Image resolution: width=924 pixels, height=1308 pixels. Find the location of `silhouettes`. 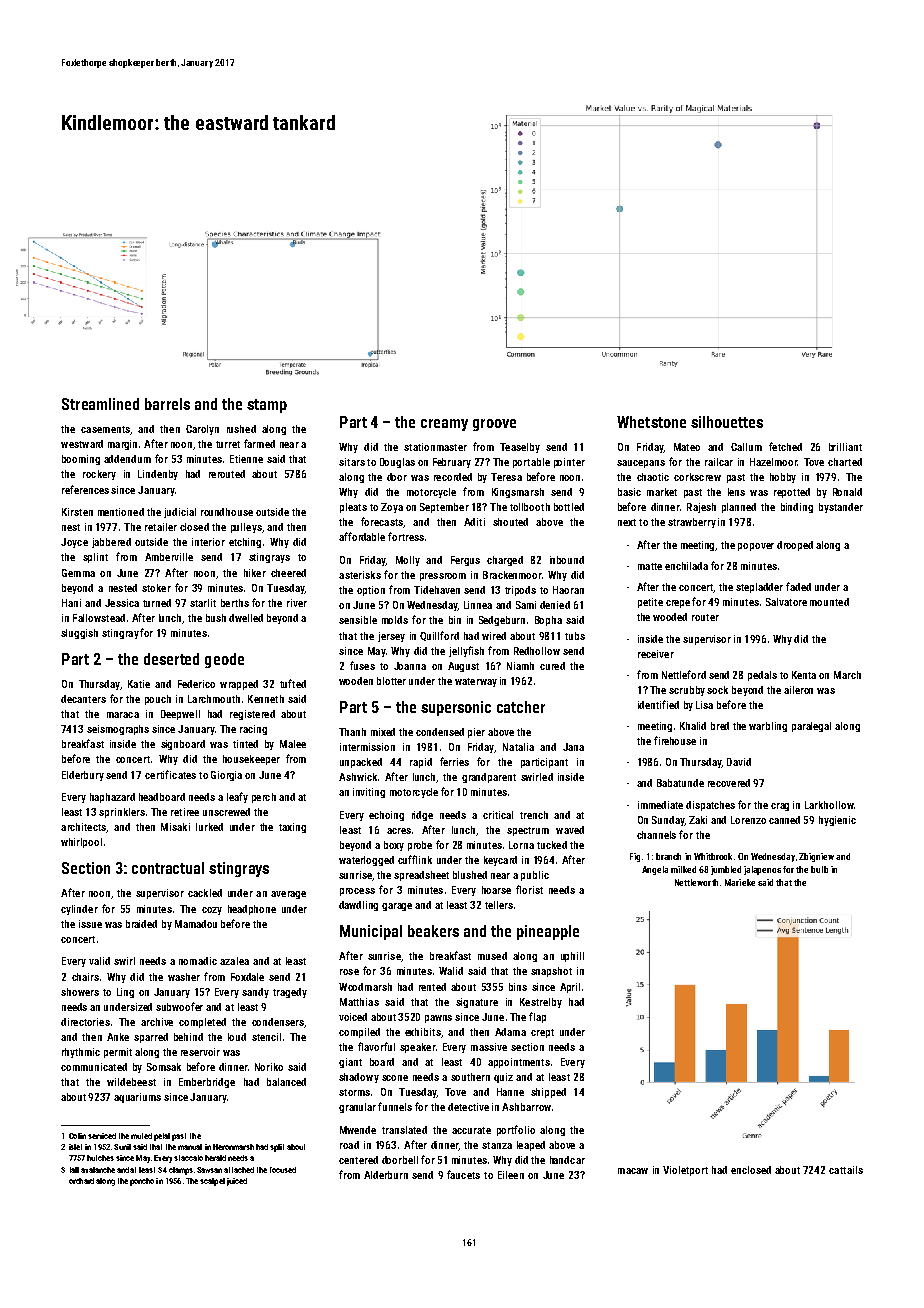

silhouettes is located at coordinates (727, 422).
